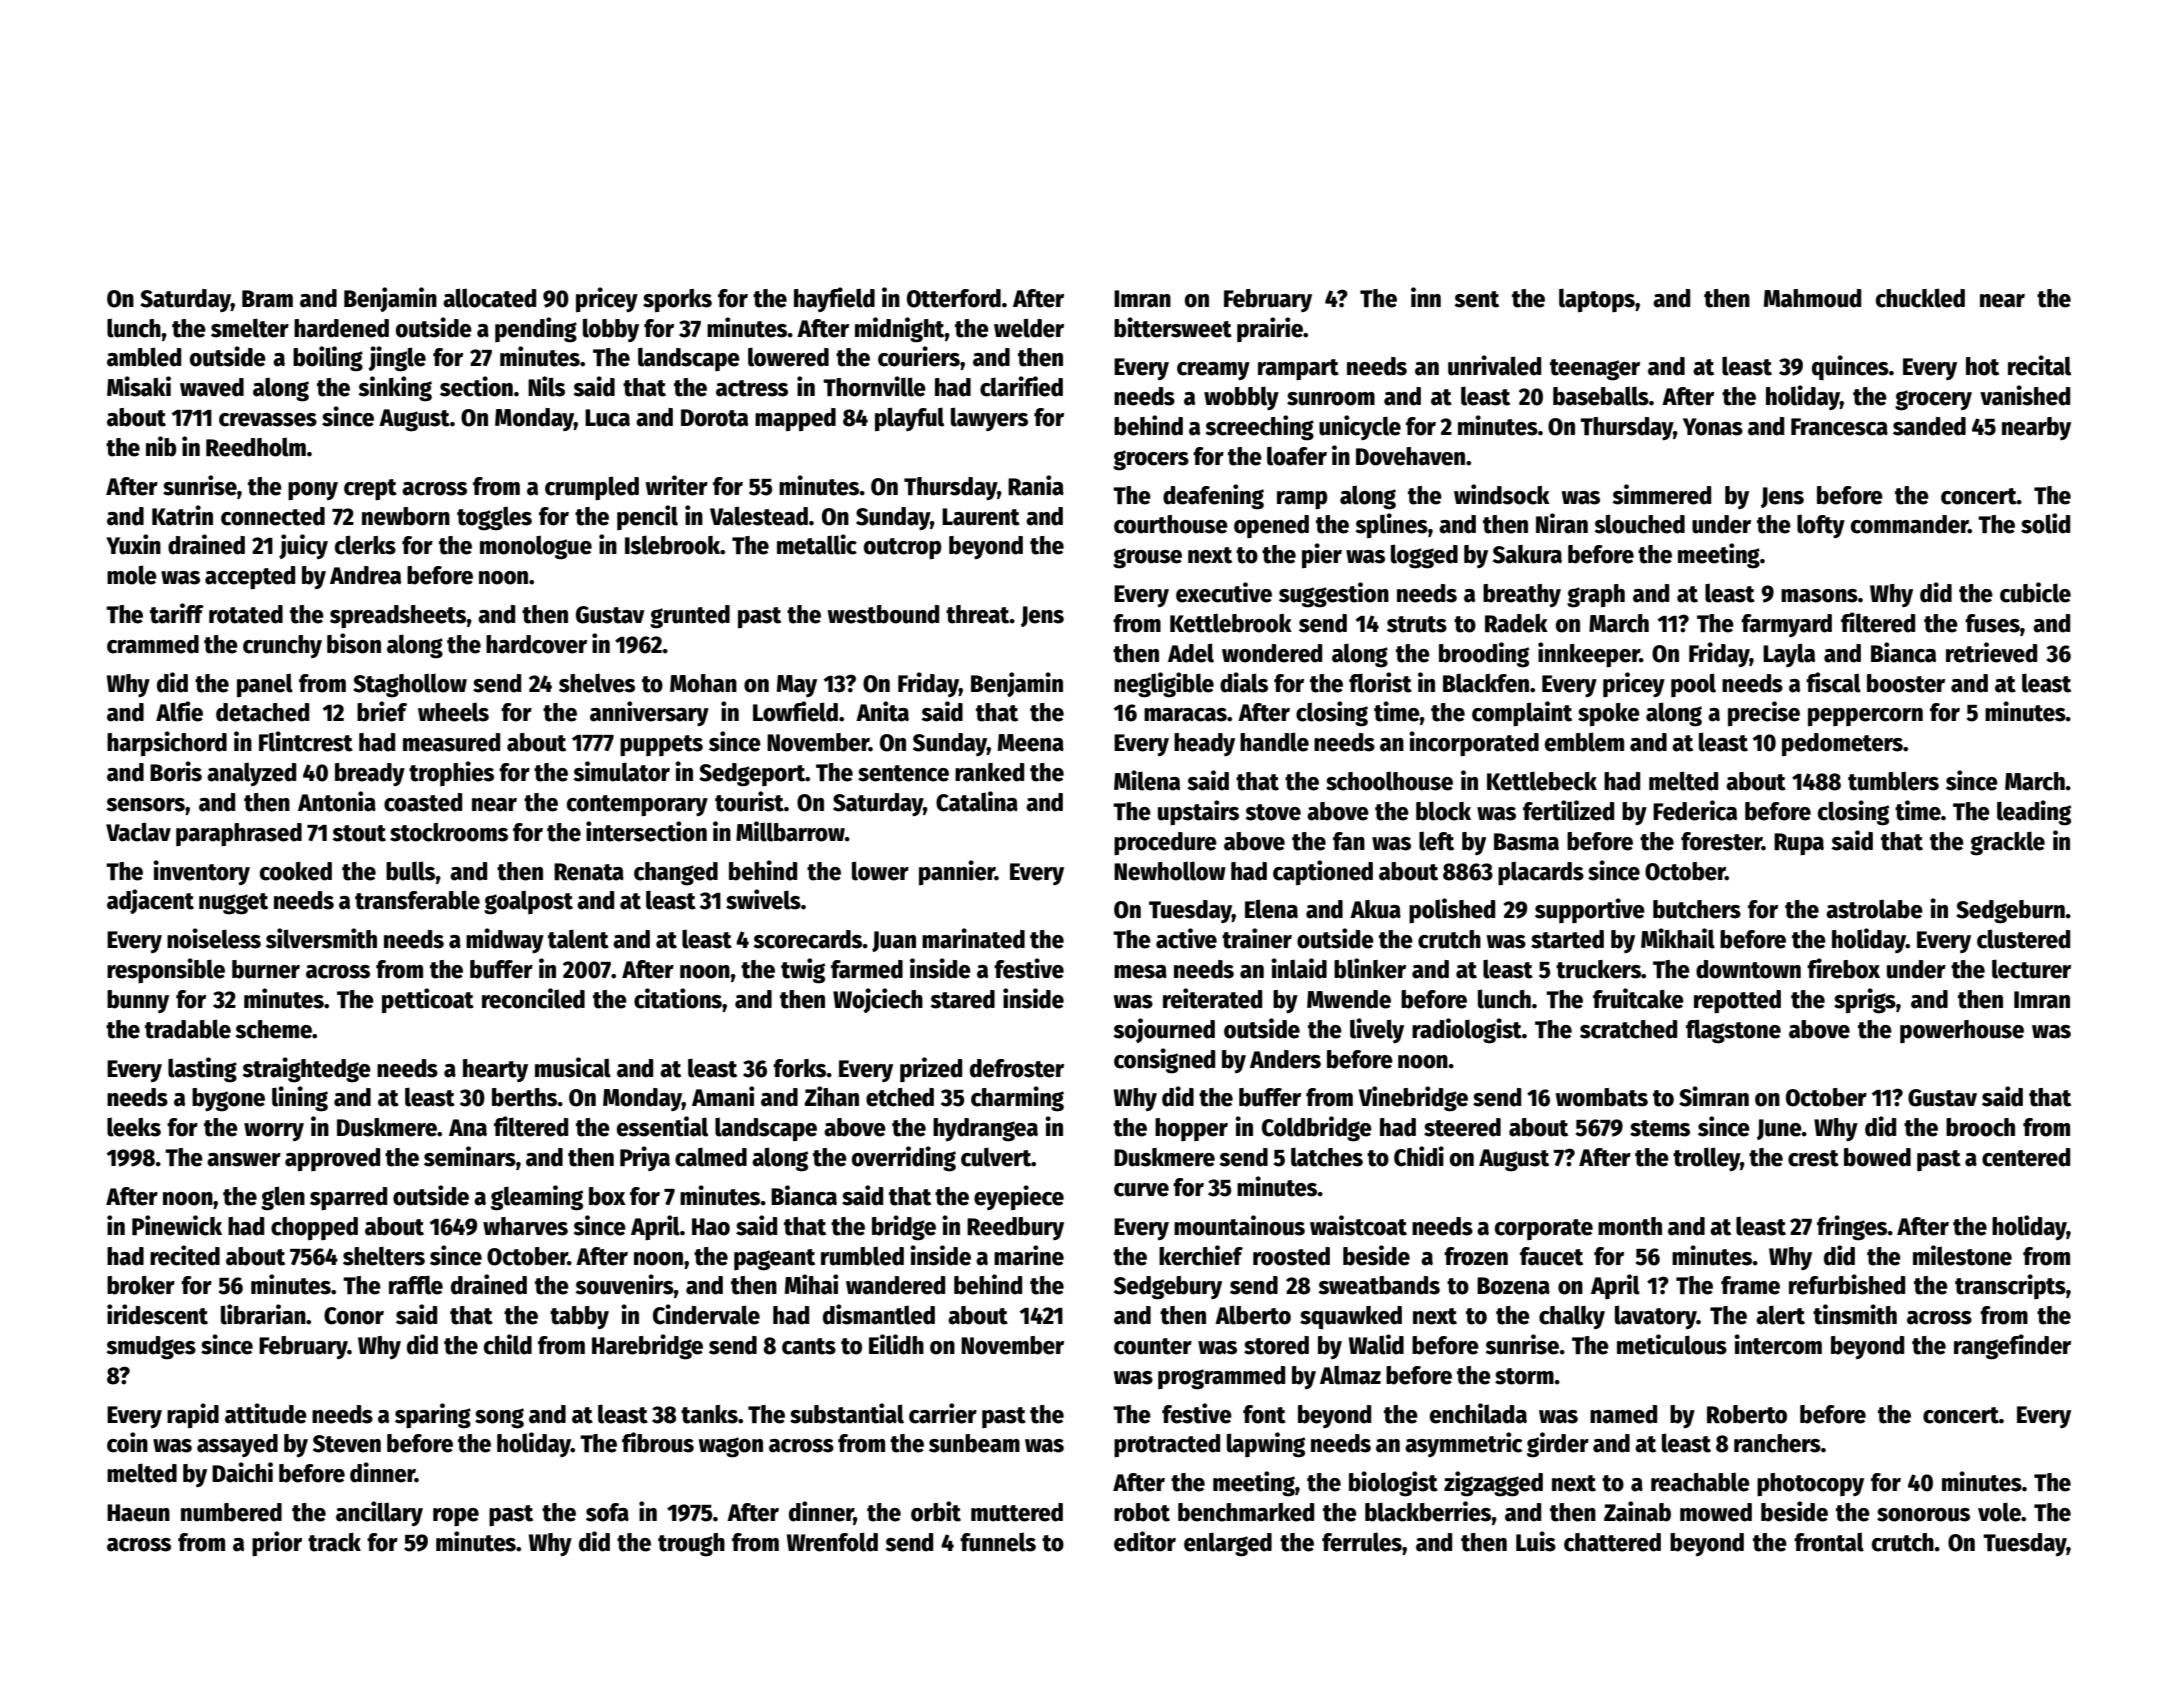  What do you see at coordinates (832, 1096) in the image?
I see `Zihan` at bounding box center [832, 1096].
